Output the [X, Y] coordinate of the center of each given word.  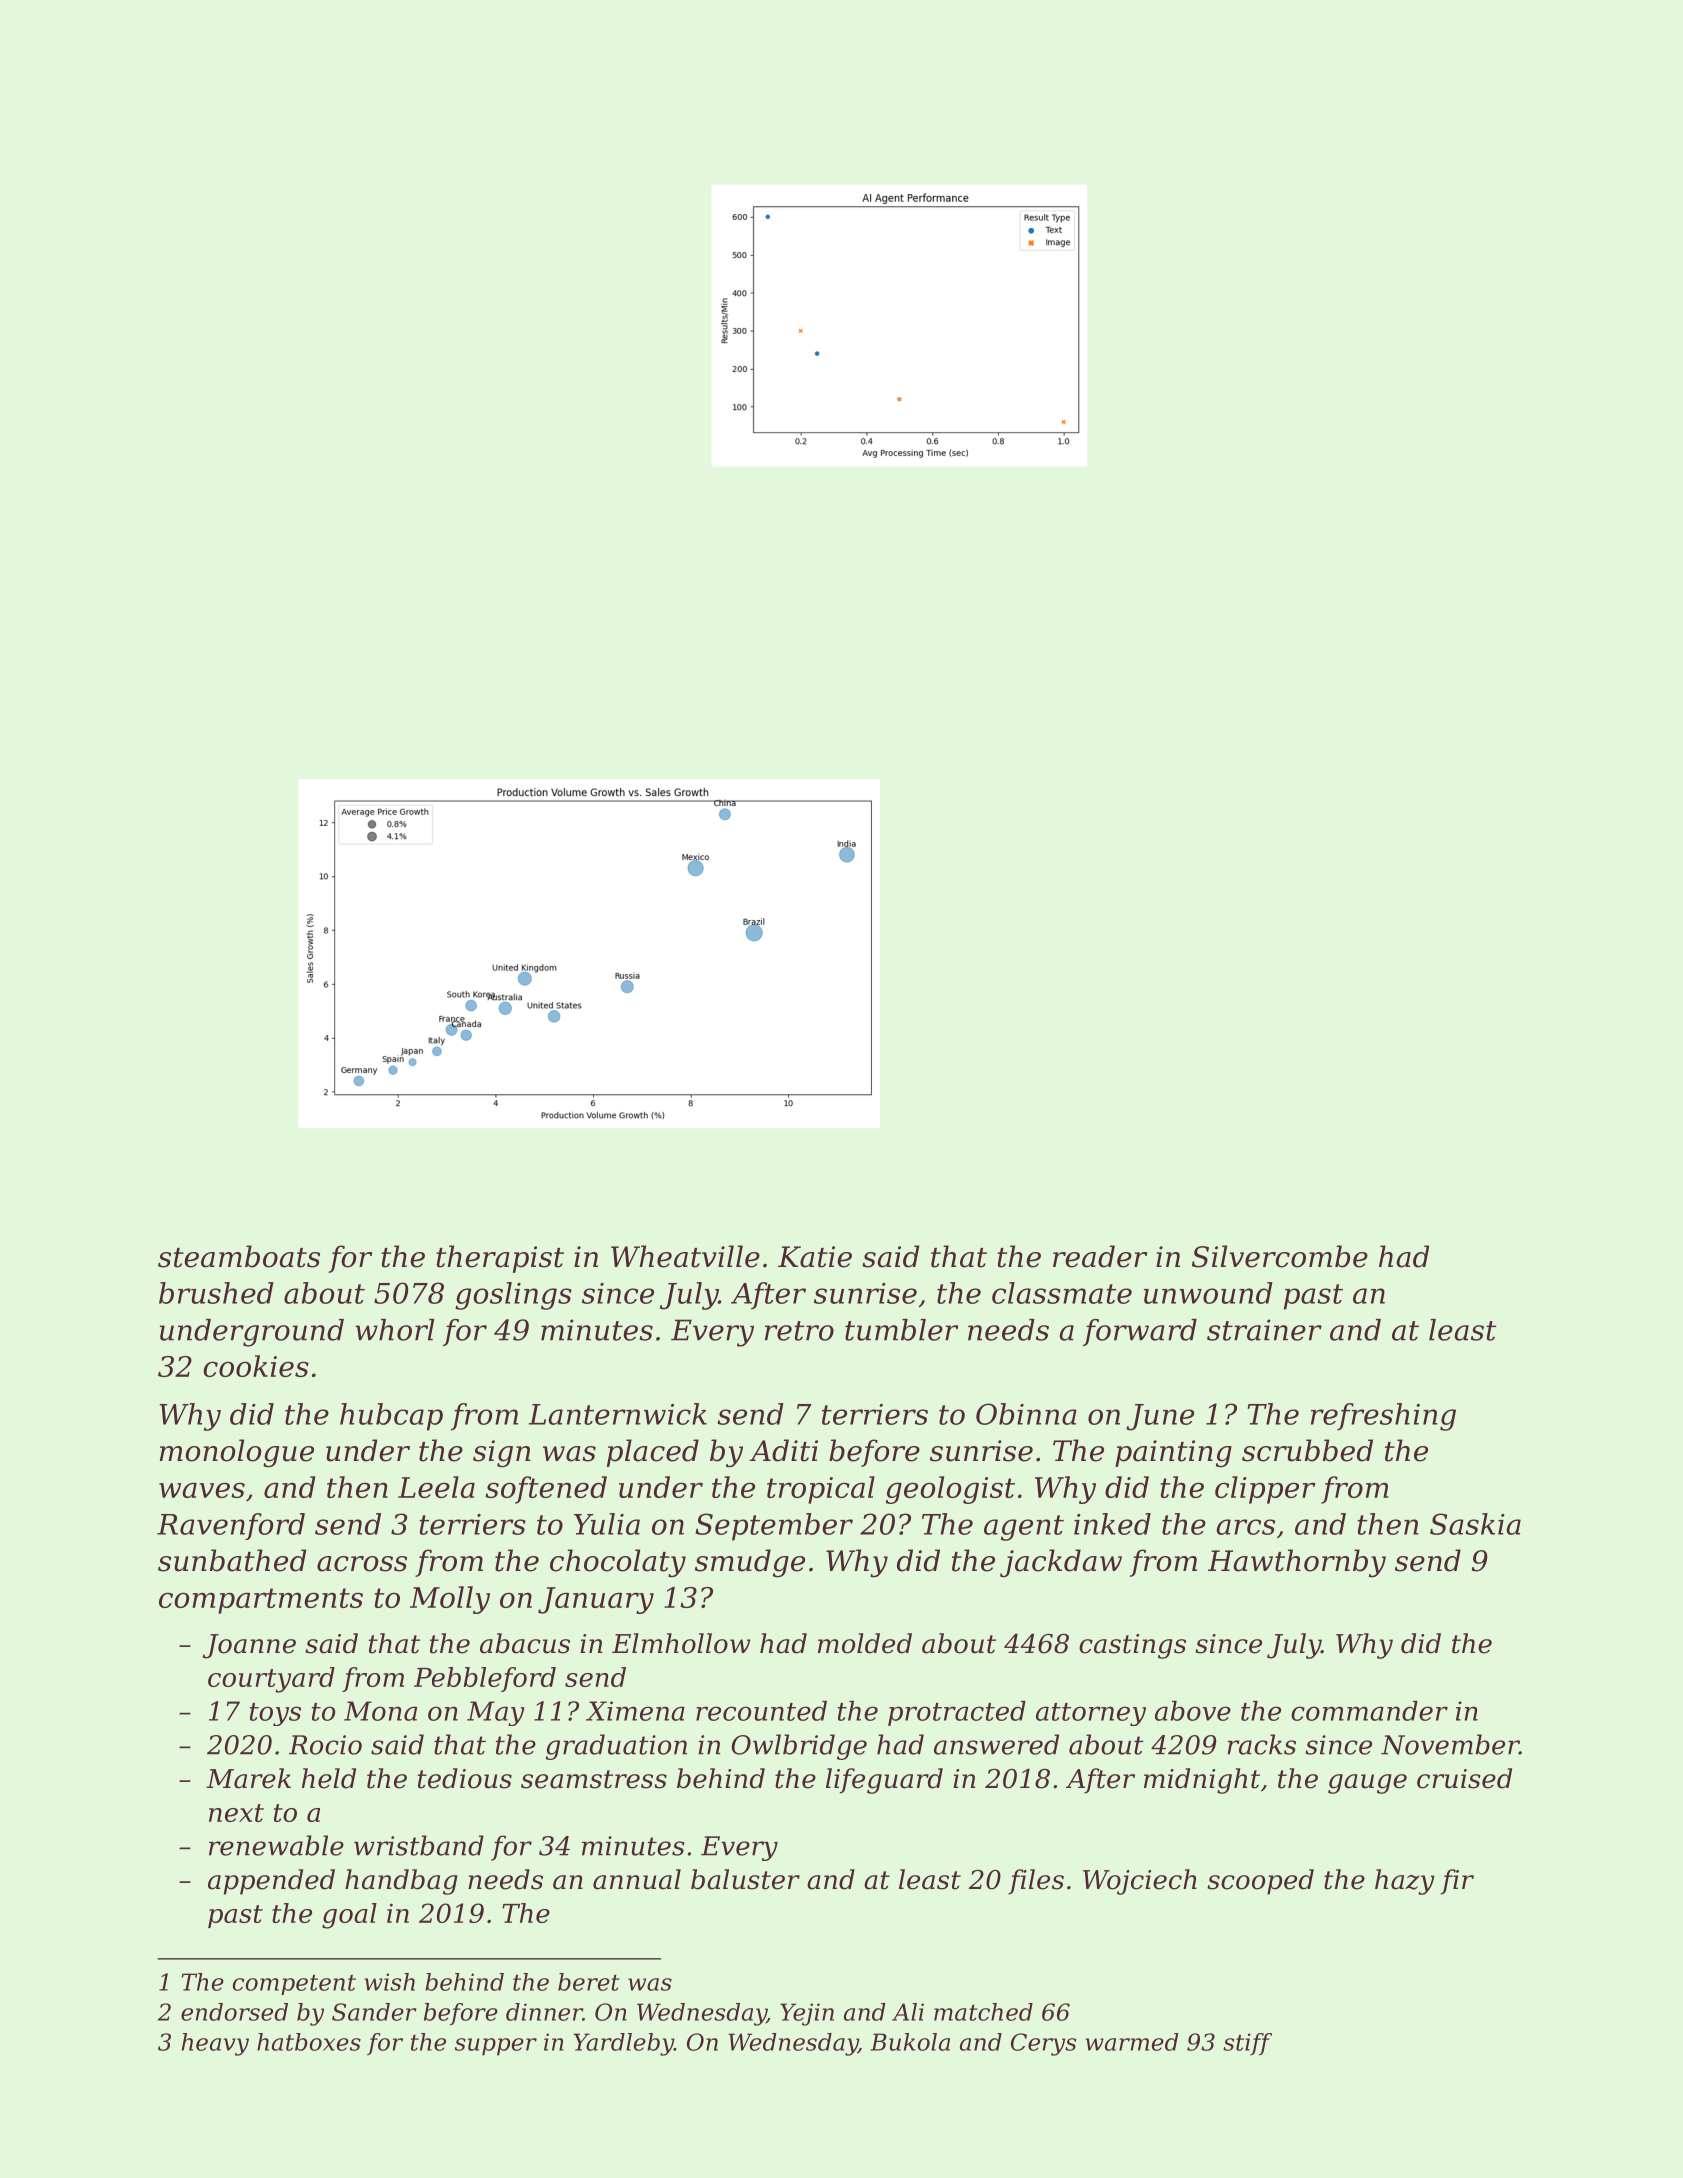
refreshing [1383, 1417]
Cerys [1043, 2044]
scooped [1260, 1882]
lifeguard [884, 1781]
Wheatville [685, 1256]
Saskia [1475, 1524]
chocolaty [618, 1563]
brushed [216, 1293]
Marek [248, 1778]
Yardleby [624, 2044]
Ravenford [231, 1526]
